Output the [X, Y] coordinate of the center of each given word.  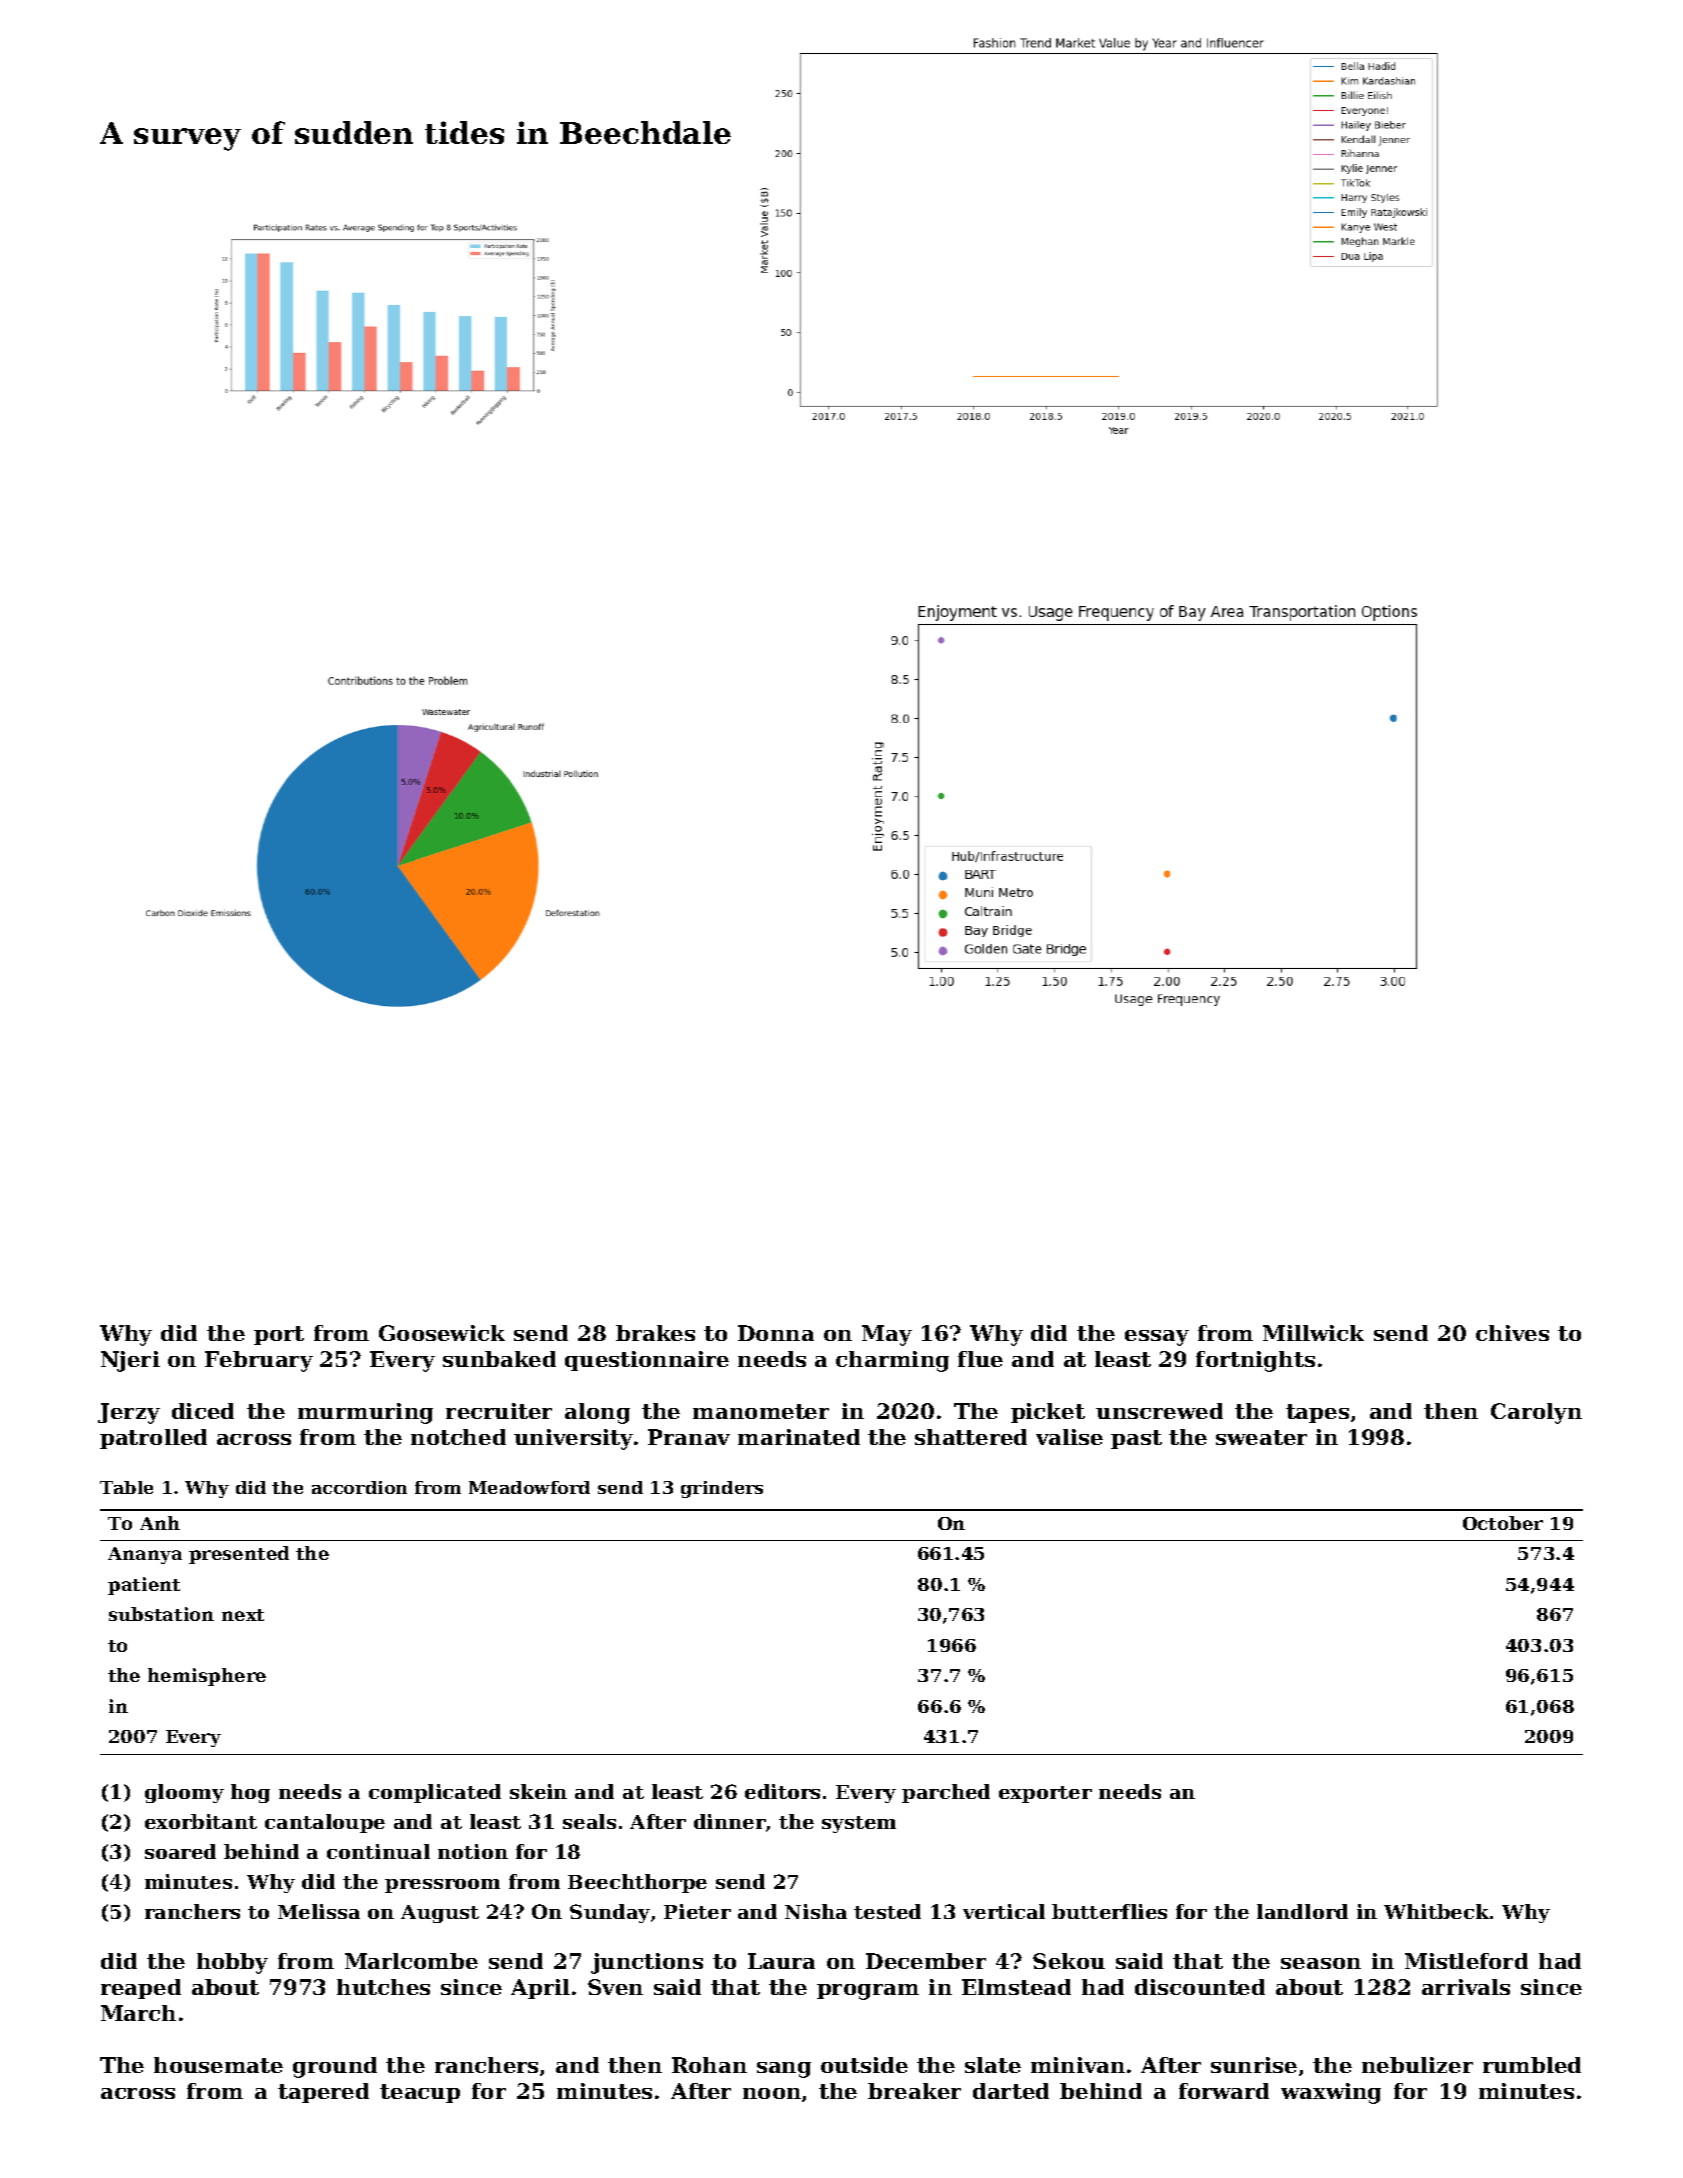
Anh [160, 1523]
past [1136, 1439]
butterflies [1109, 1911]
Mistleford [1466, 1961]
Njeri [130, 1361]
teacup [420, 2093]
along [597, 1413]
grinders [722, 1489]
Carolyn [1536, 1413]
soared [180, 1851]
